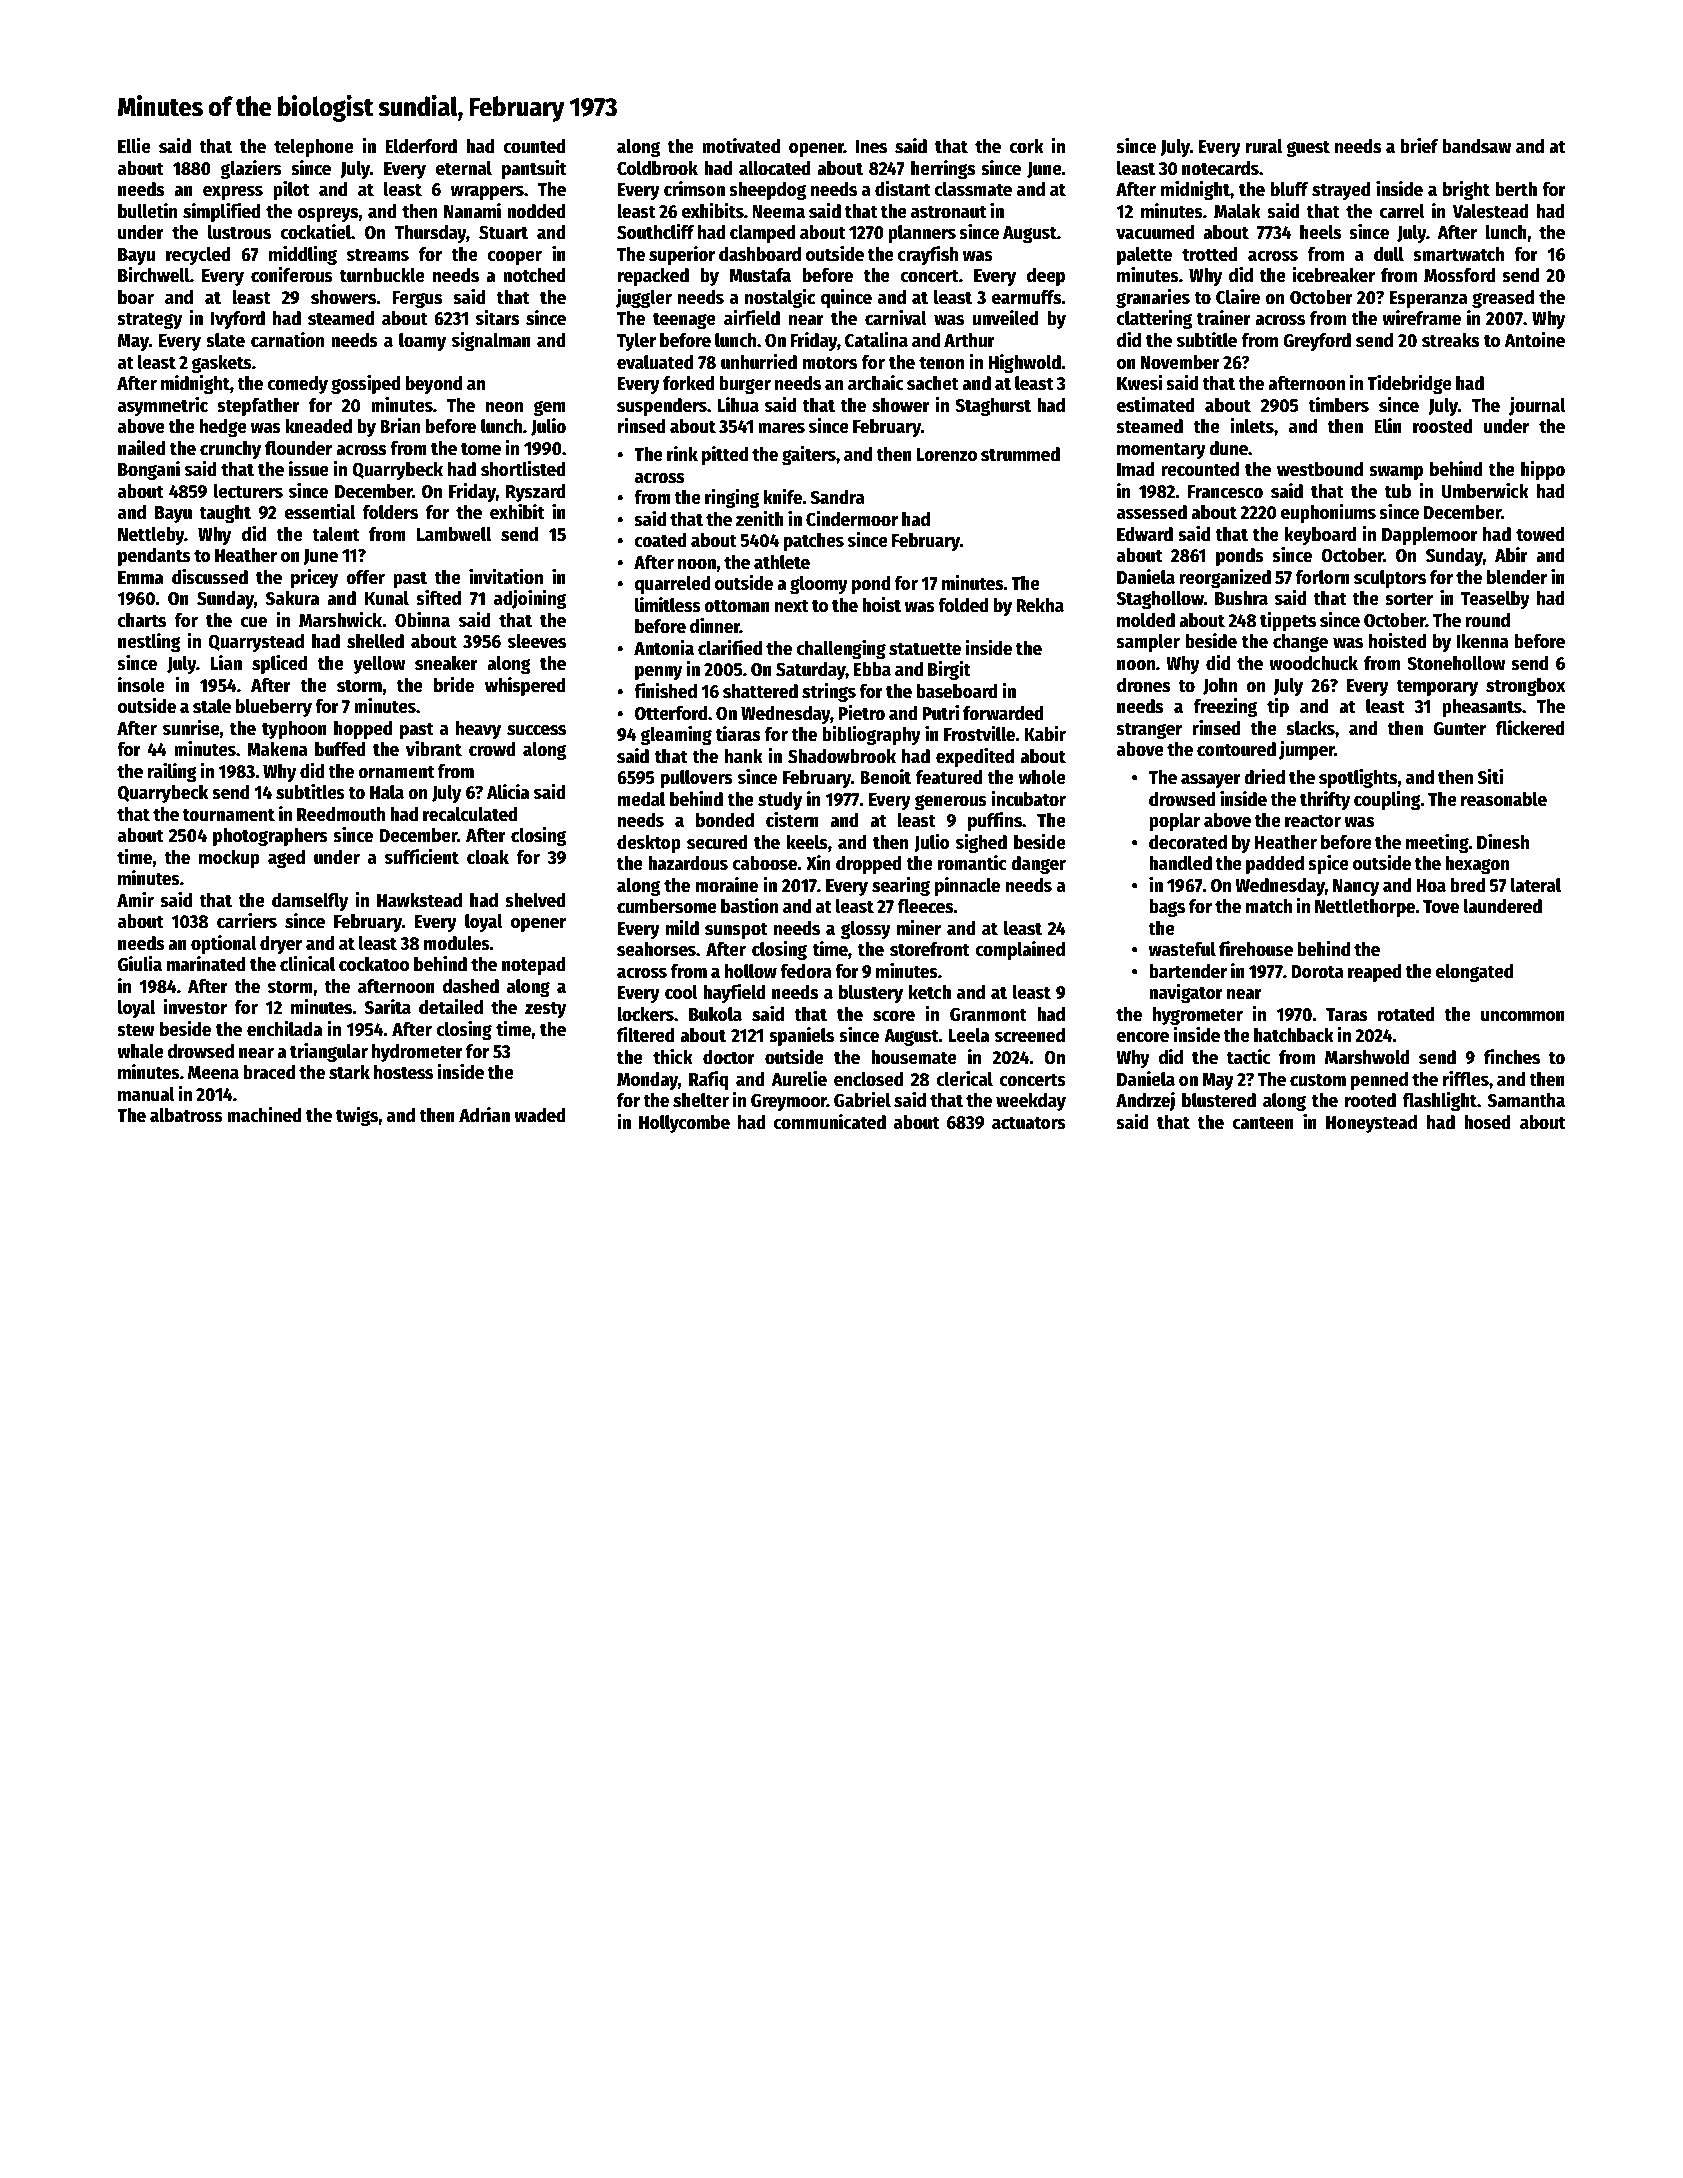 The width and height of the document is (1683, 2178). Describe the element at coordinates (1476, 146) in the document. I see `bandsaw` at that location.
